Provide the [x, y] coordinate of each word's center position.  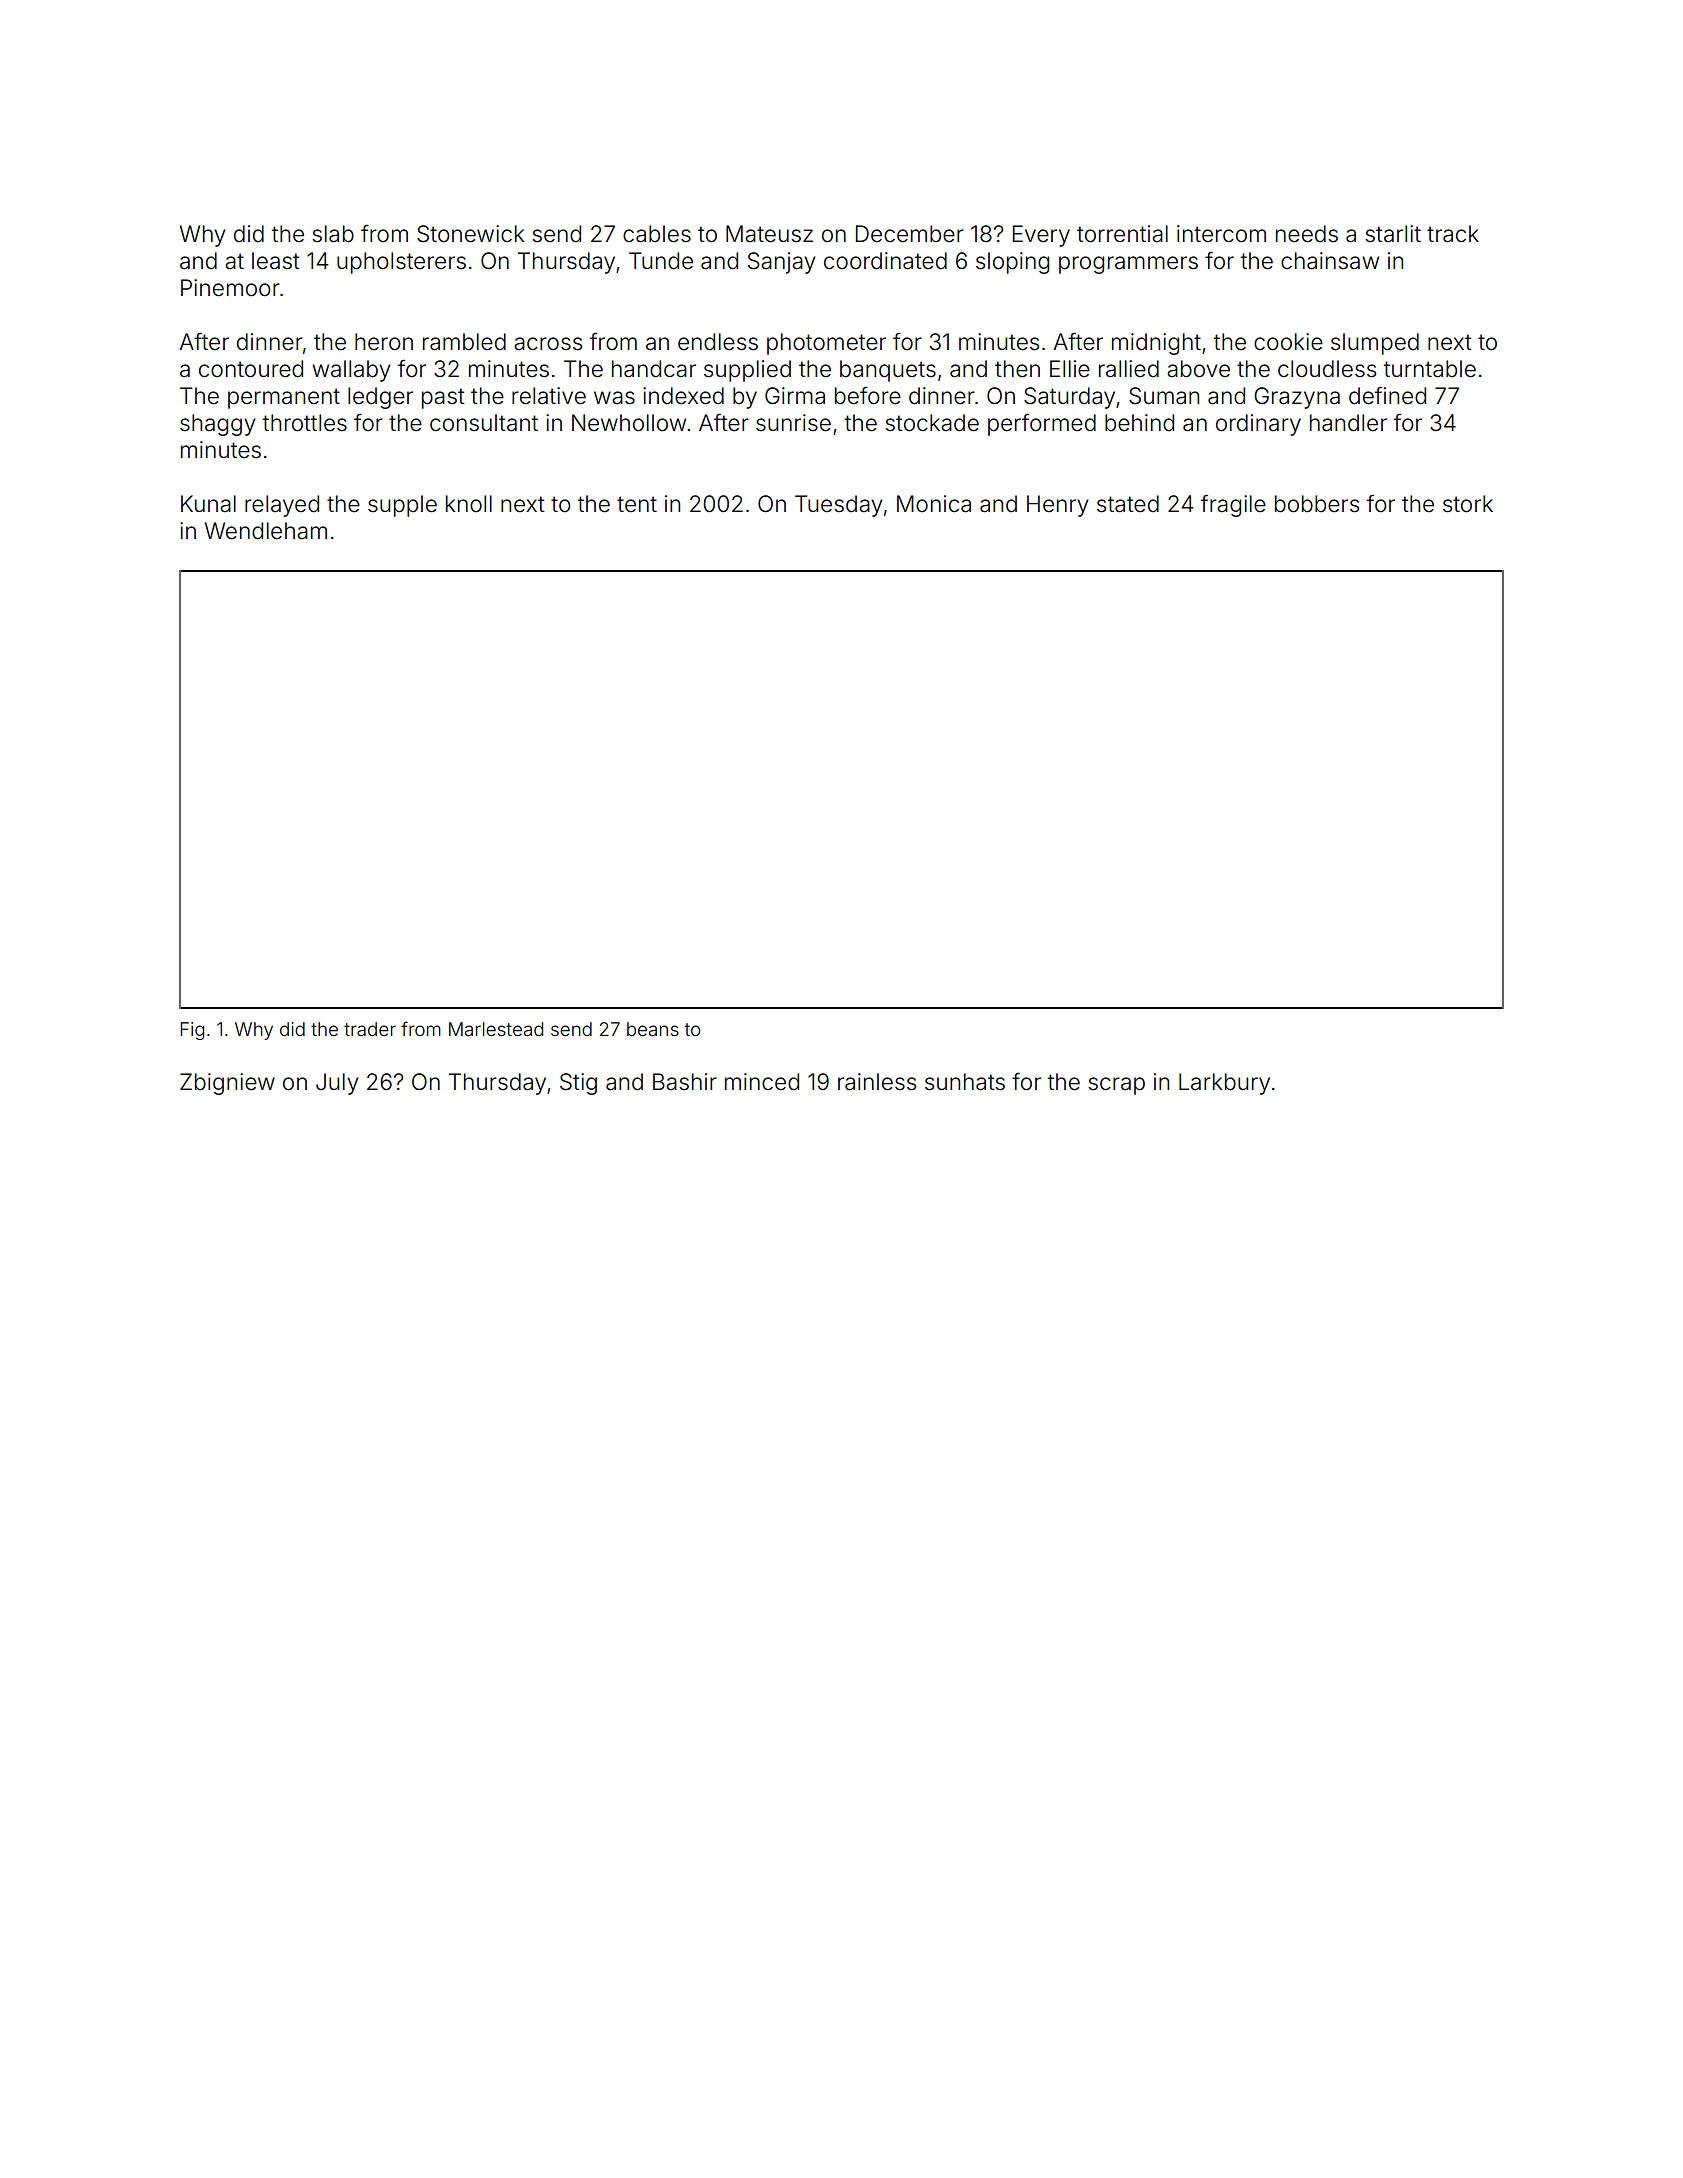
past [443, 398]
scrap [1116, 1086]
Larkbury [1224, 1084]
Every [1041, 236]
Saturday [1069, 398]
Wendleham [266, 531]
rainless [877, 1082]
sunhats [965, 1082]
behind [1139, 423]
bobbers [1317, 504]
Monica [934, 504]
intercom [1221, 234]
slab [333, 234]
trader [370, 1029]
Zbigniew [227, 1084]
